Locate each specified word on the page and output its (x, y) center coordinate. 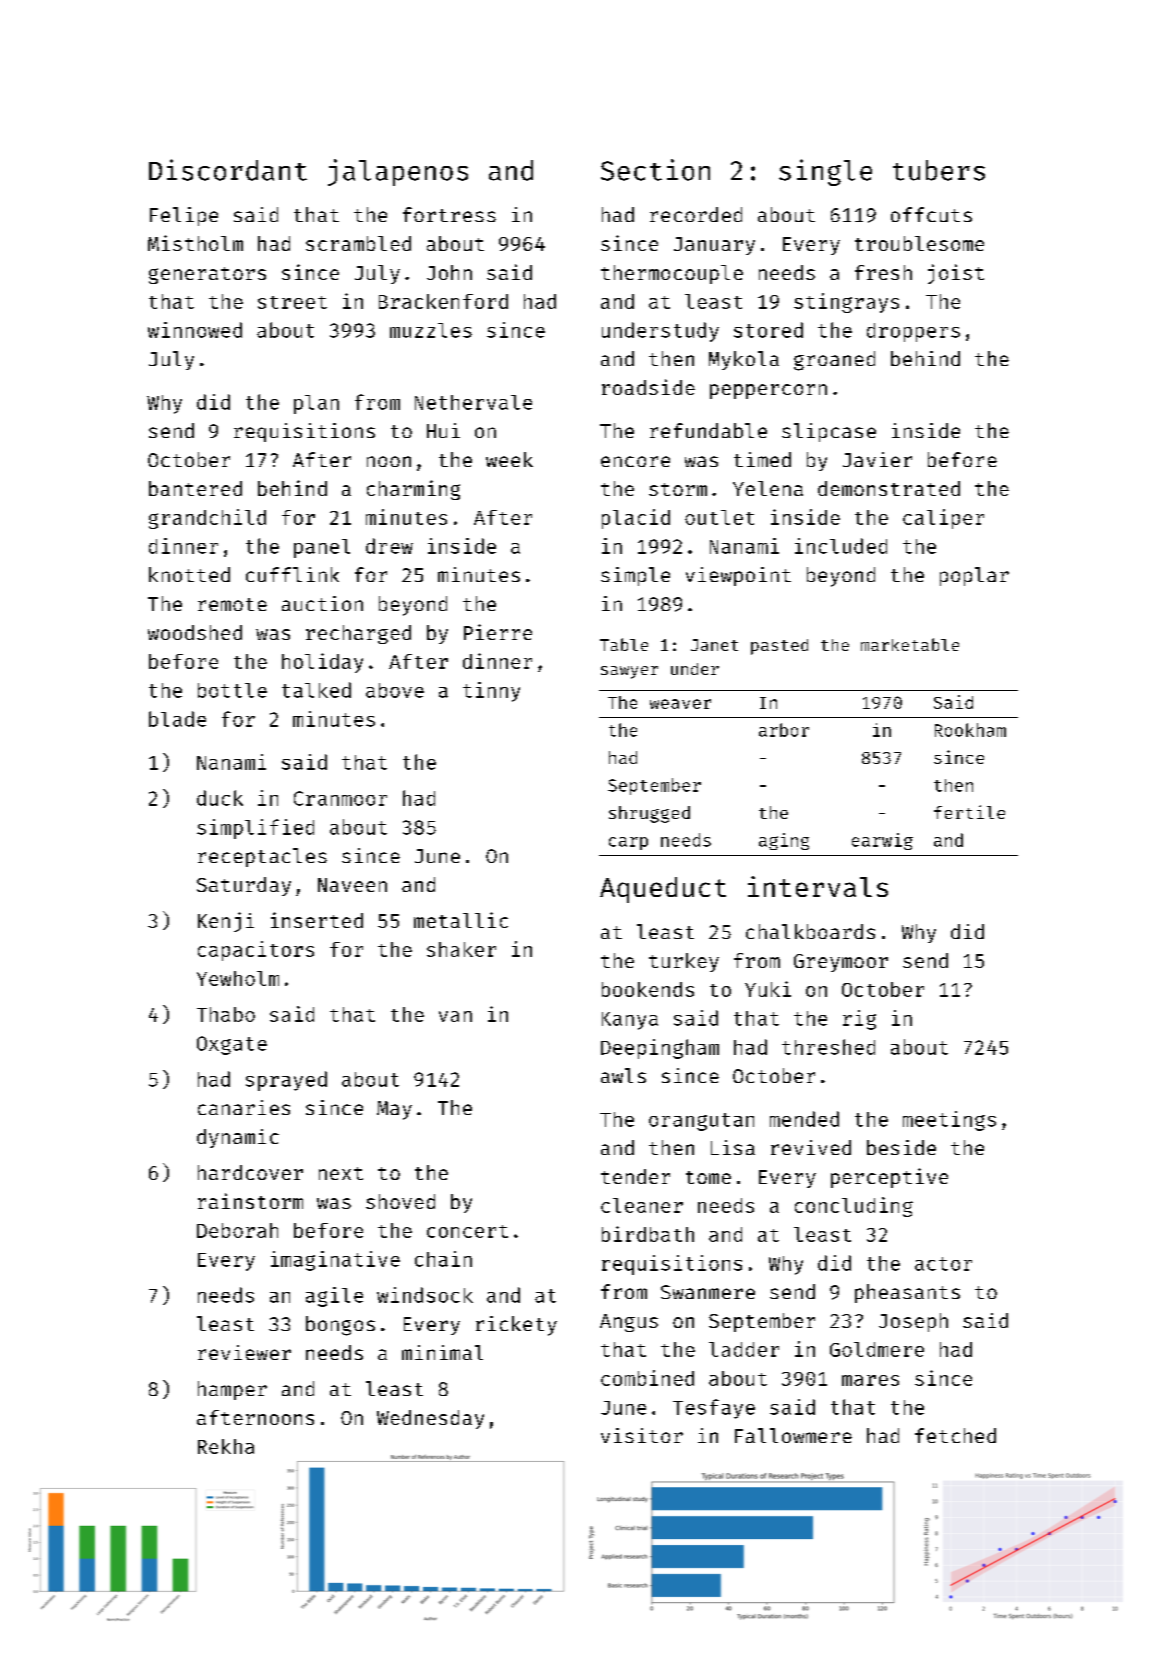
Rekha (226, 1446)
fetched (955, 1435)
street (292, 302)
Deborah (237, 1230)
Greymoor (841, 963)
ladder (744, 1349)
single (825, 172)
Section (655, 170)
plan (316, 404)
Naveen (352, 885)
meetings (949, 1121)
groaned (834, 361)
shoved (400, 1201)
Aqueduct (663, 890)
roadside (648, 387)
